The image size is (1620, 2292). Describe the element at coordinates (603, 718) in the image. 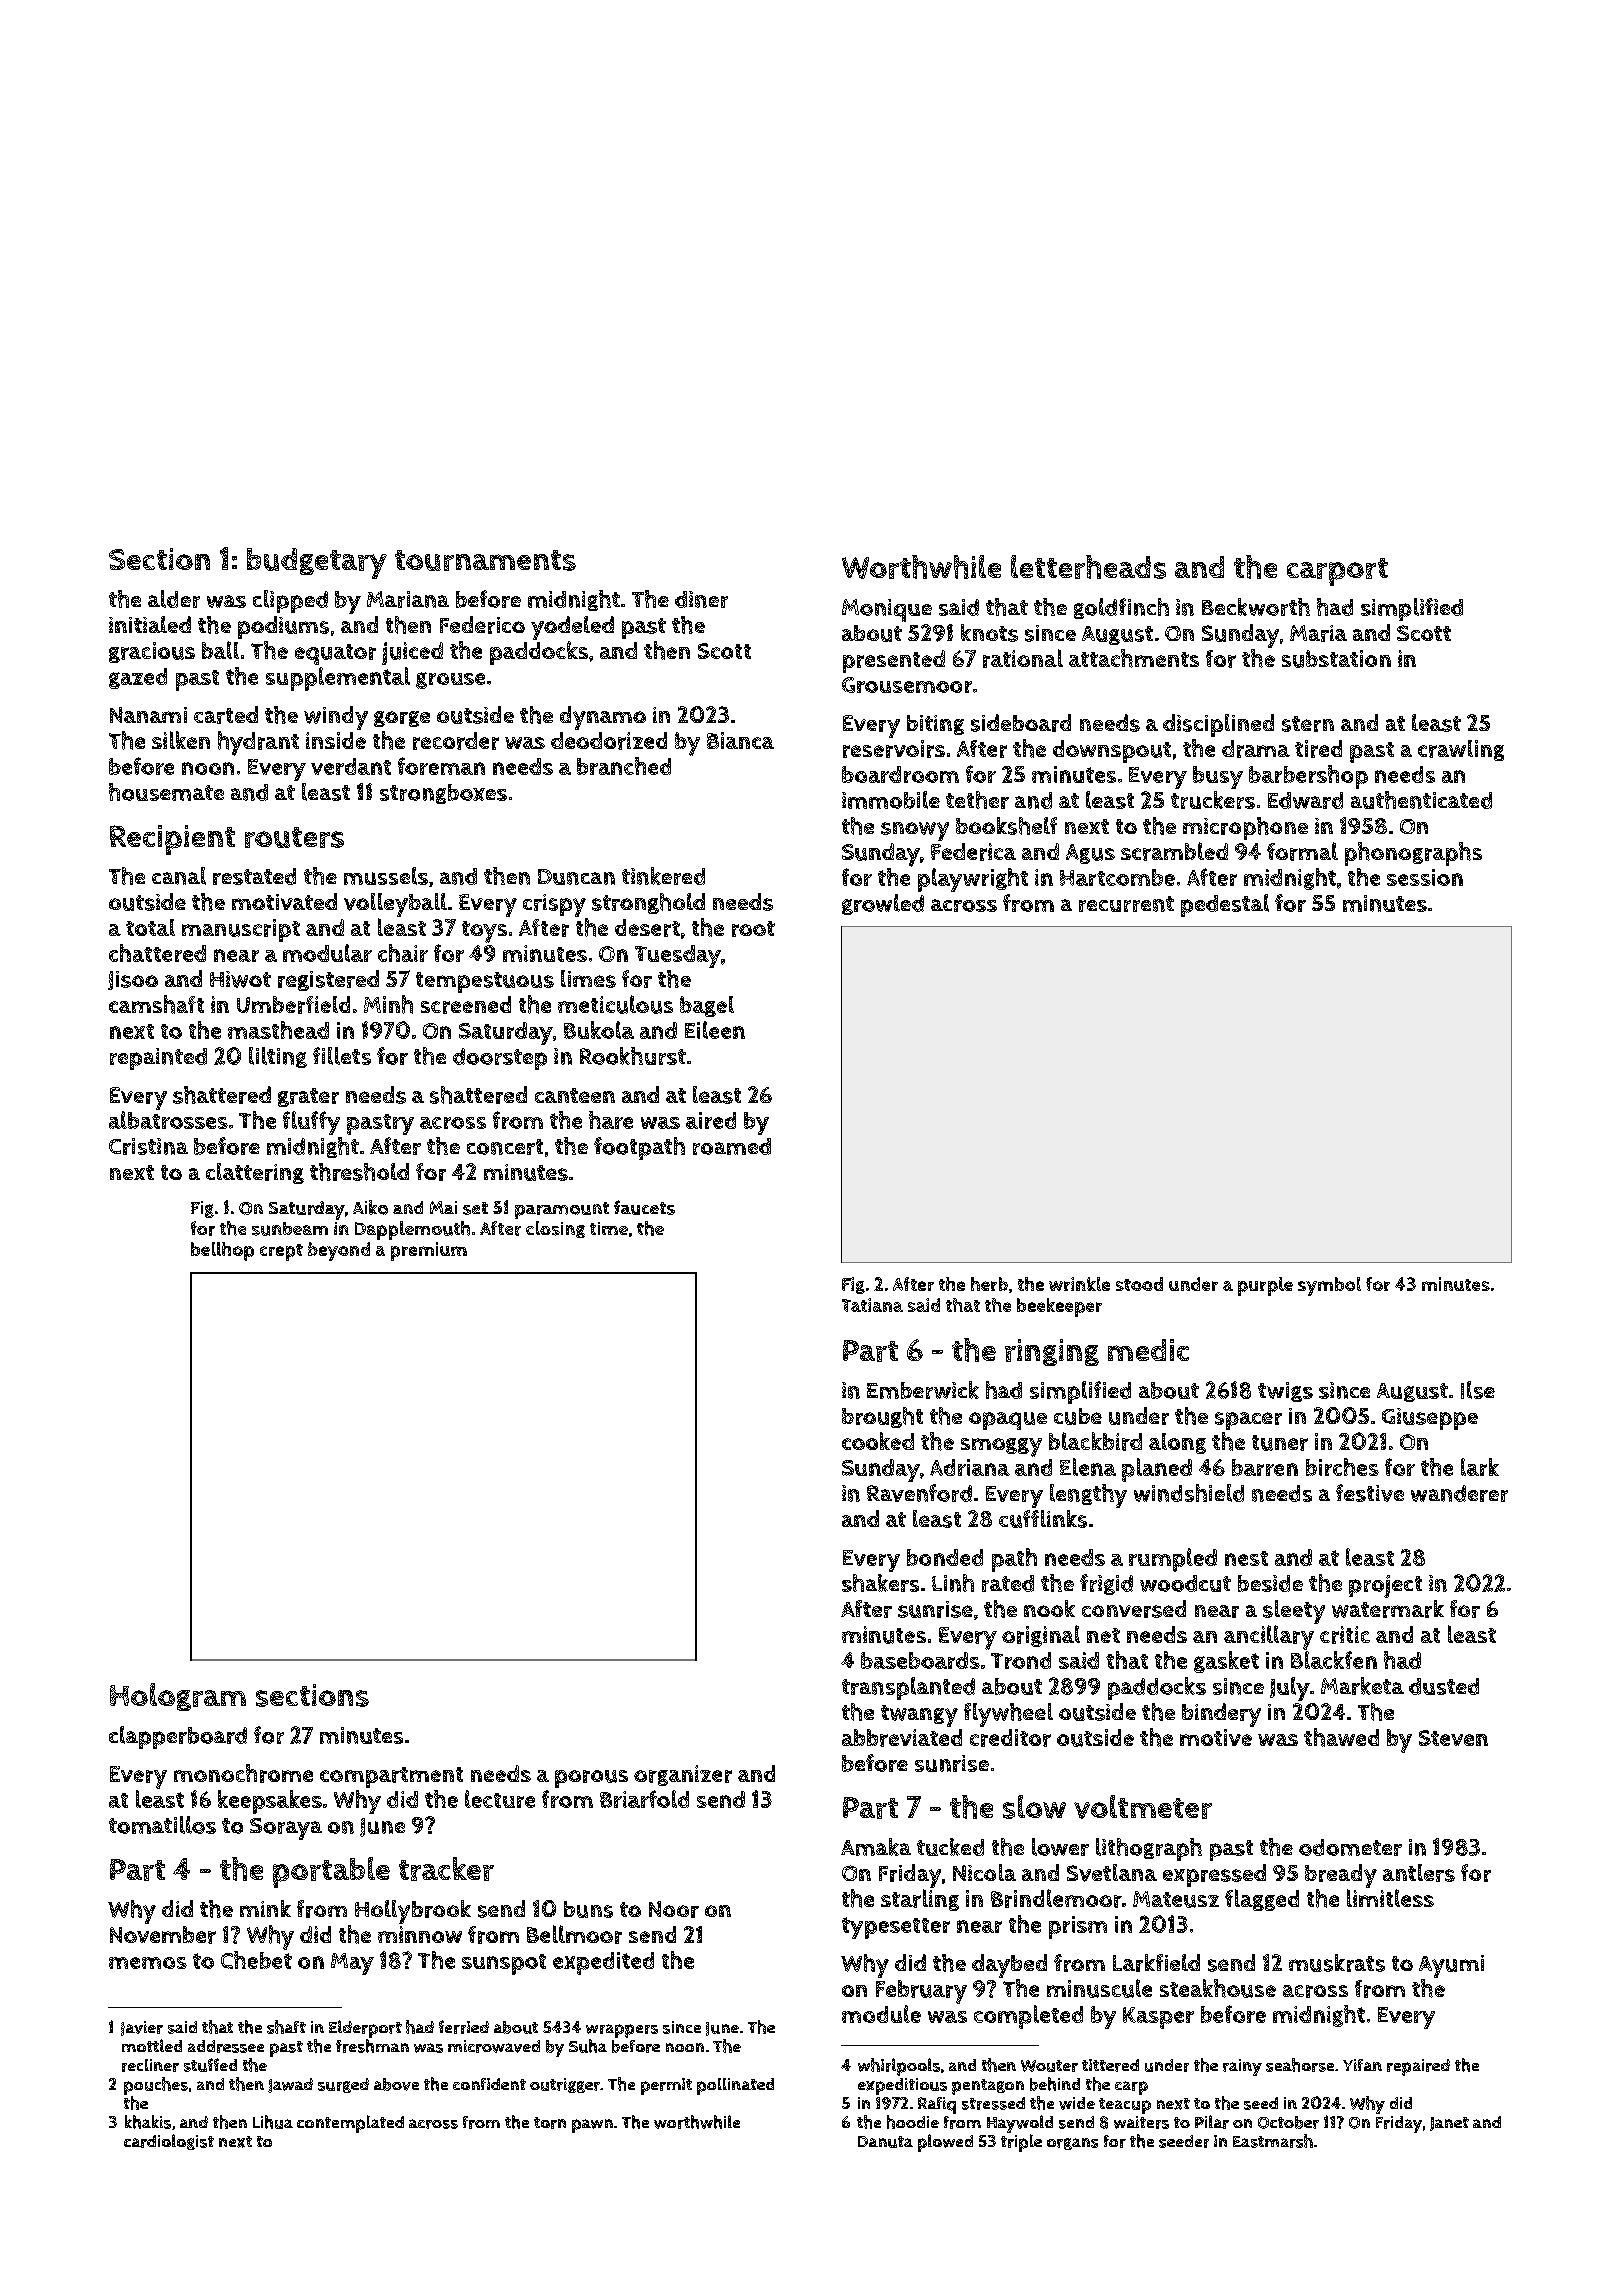

I see `dynamo` at that location.
